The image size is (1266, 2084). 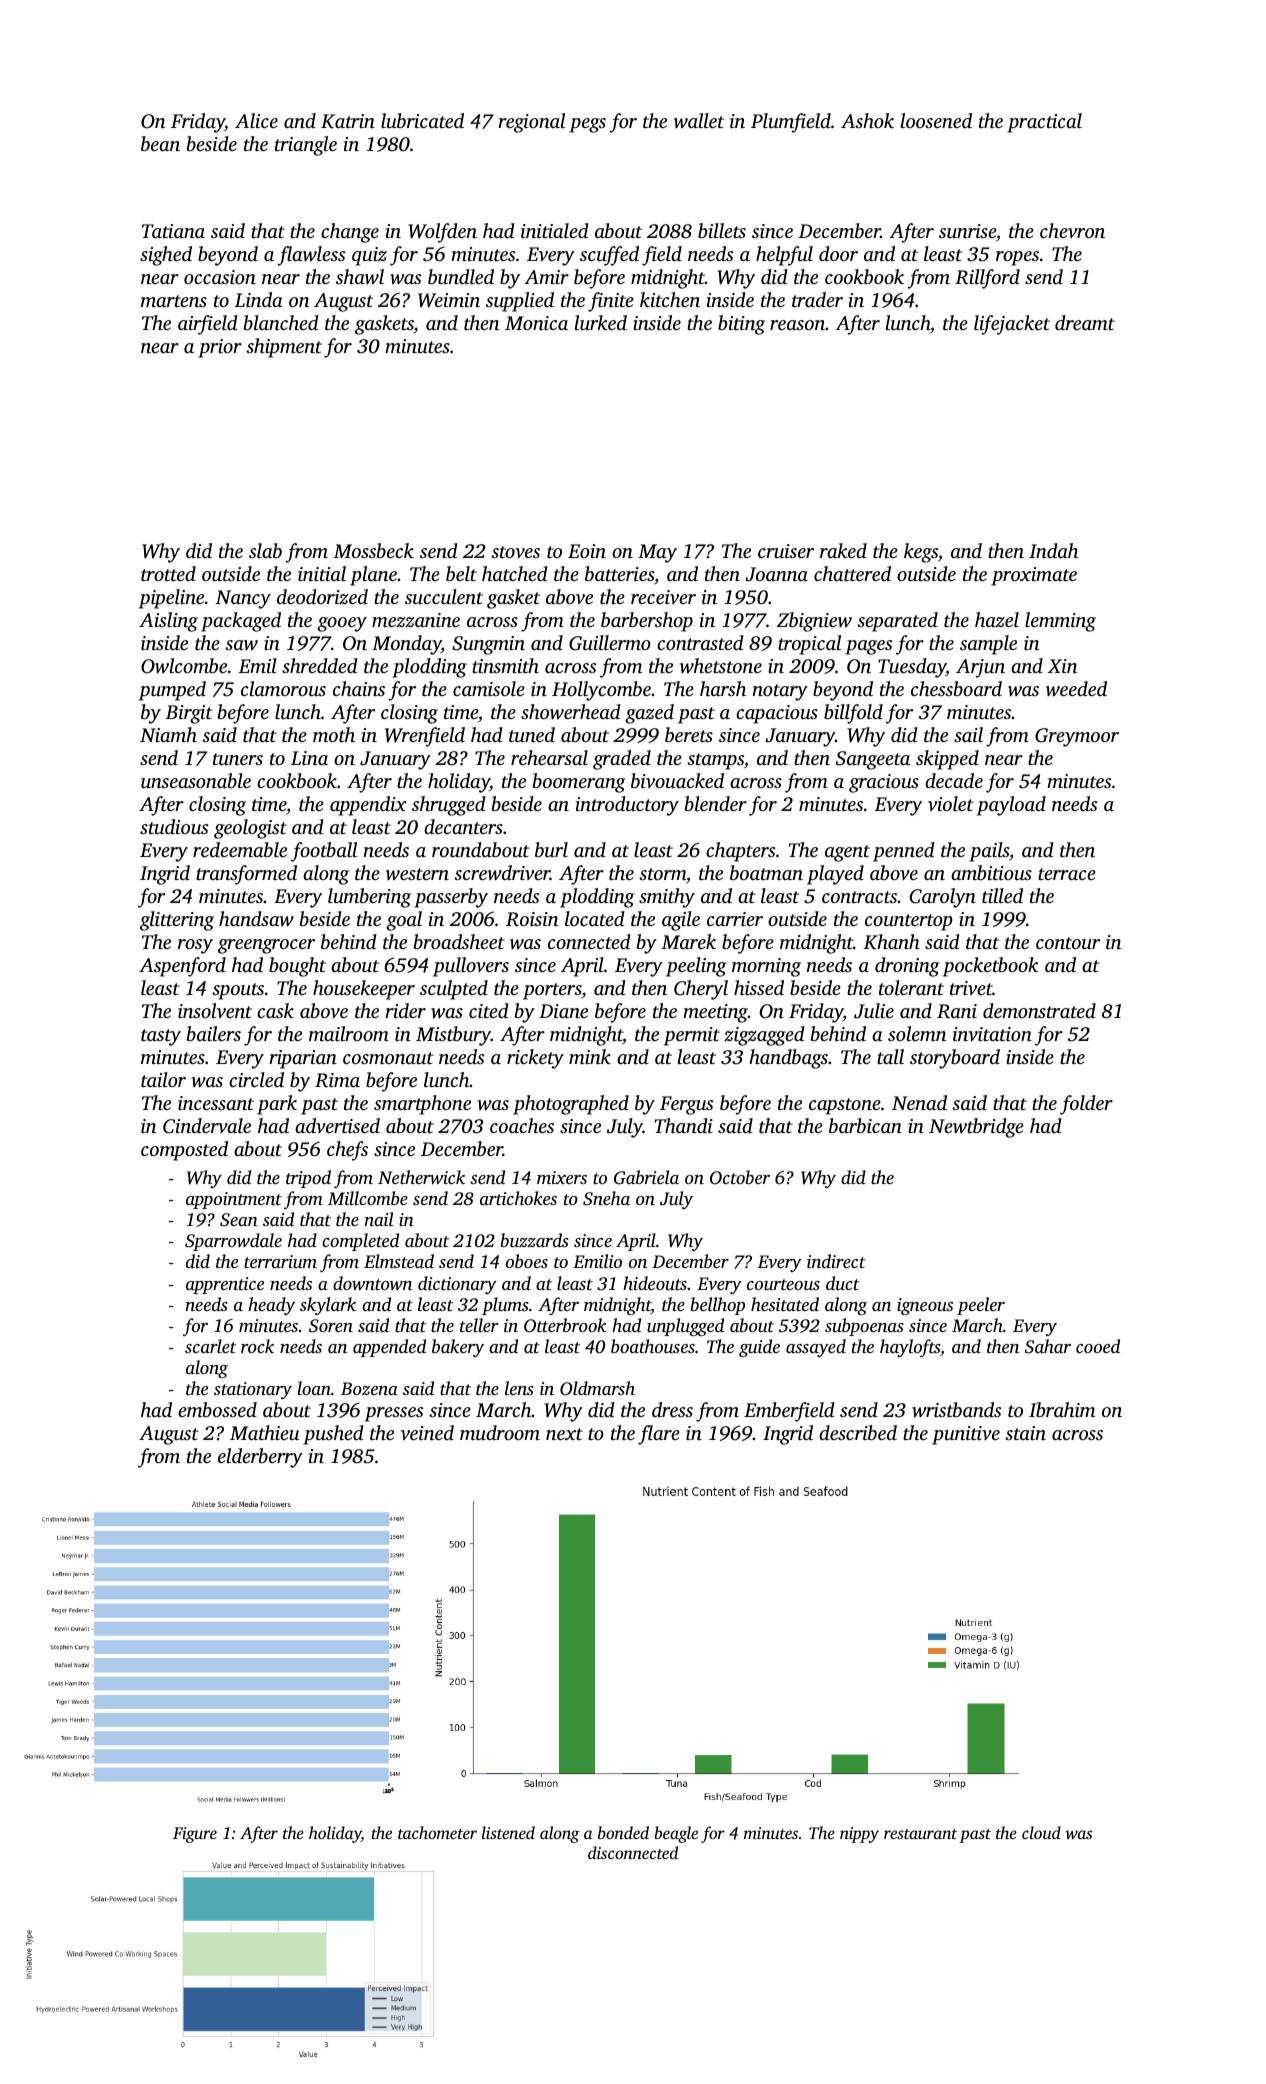 I want to click on sighed, so click(x=166, y=256).
